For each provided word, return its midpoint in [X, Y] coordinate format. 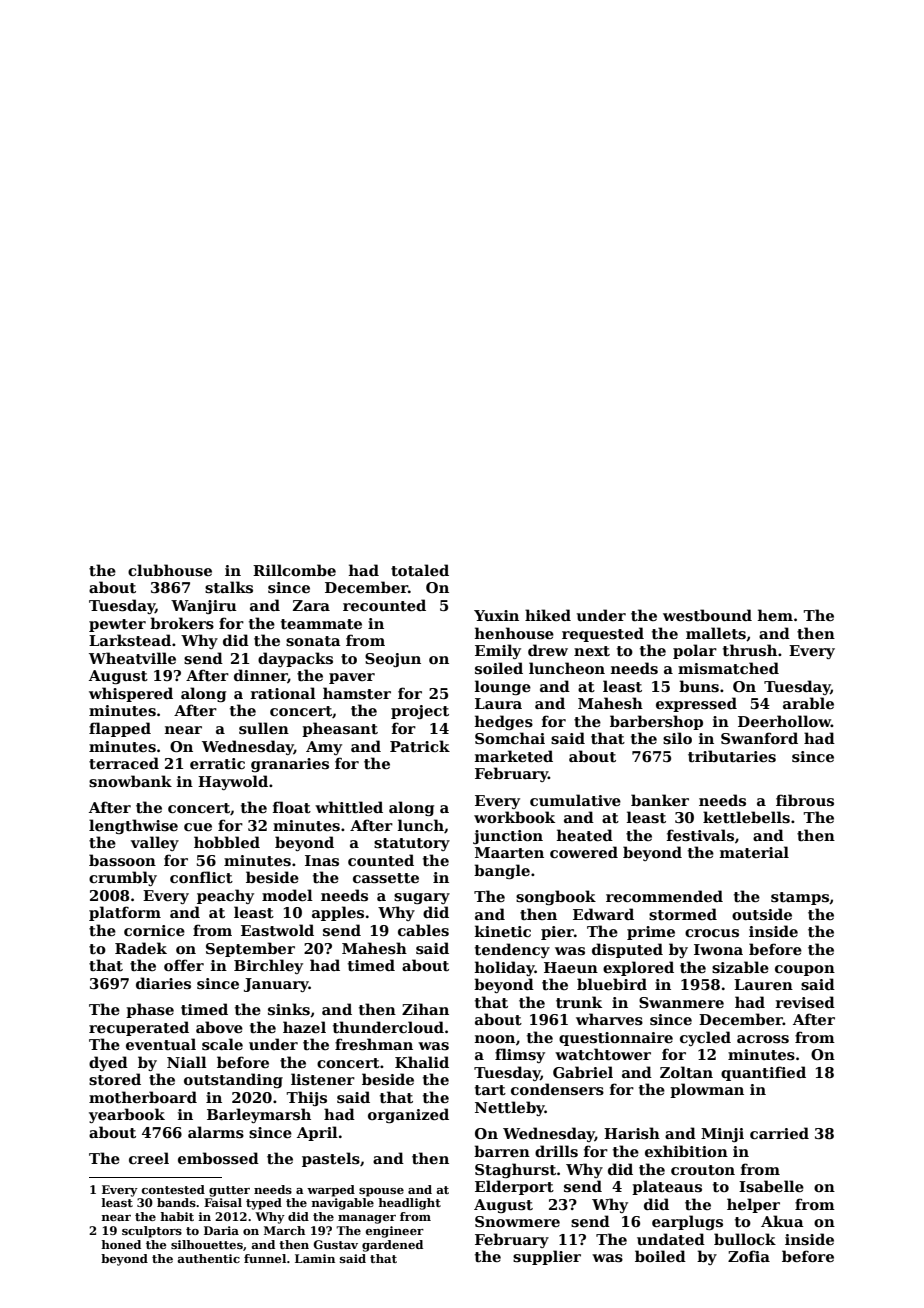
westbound [707, 615]
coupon [805, 970]
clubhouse [170, 570]
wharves [609, 1019]
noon [495, 1039]
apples [338, 913]
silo [677, 738]
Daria [221, 1230]
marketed [514, 756]
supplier [547, 1257]
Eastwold [277, 930]
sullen [264, 728]
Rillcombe [294, 570]
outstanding [233, 1080]
